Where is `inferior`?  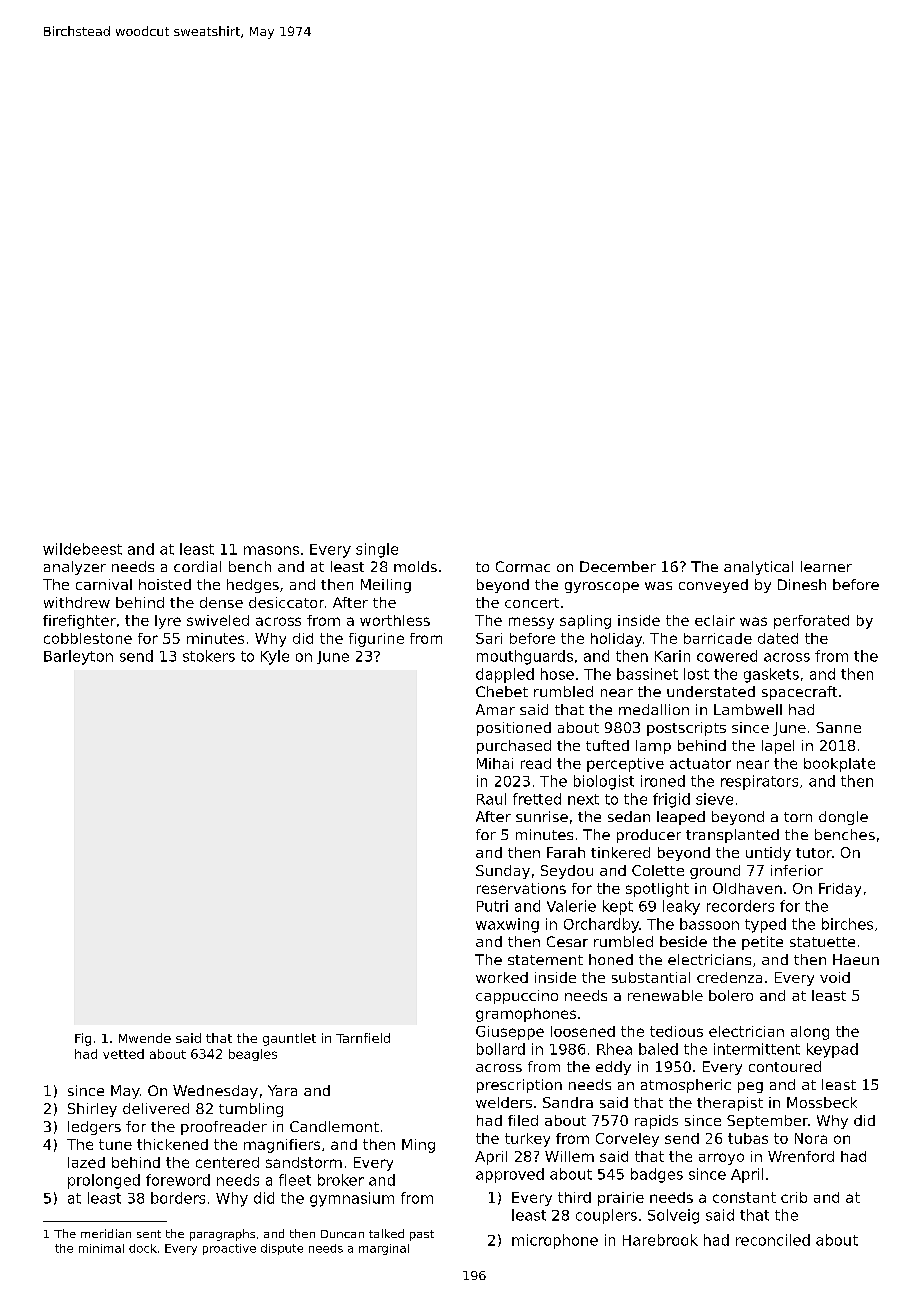
inferior is located at coordinates (797, 870).
